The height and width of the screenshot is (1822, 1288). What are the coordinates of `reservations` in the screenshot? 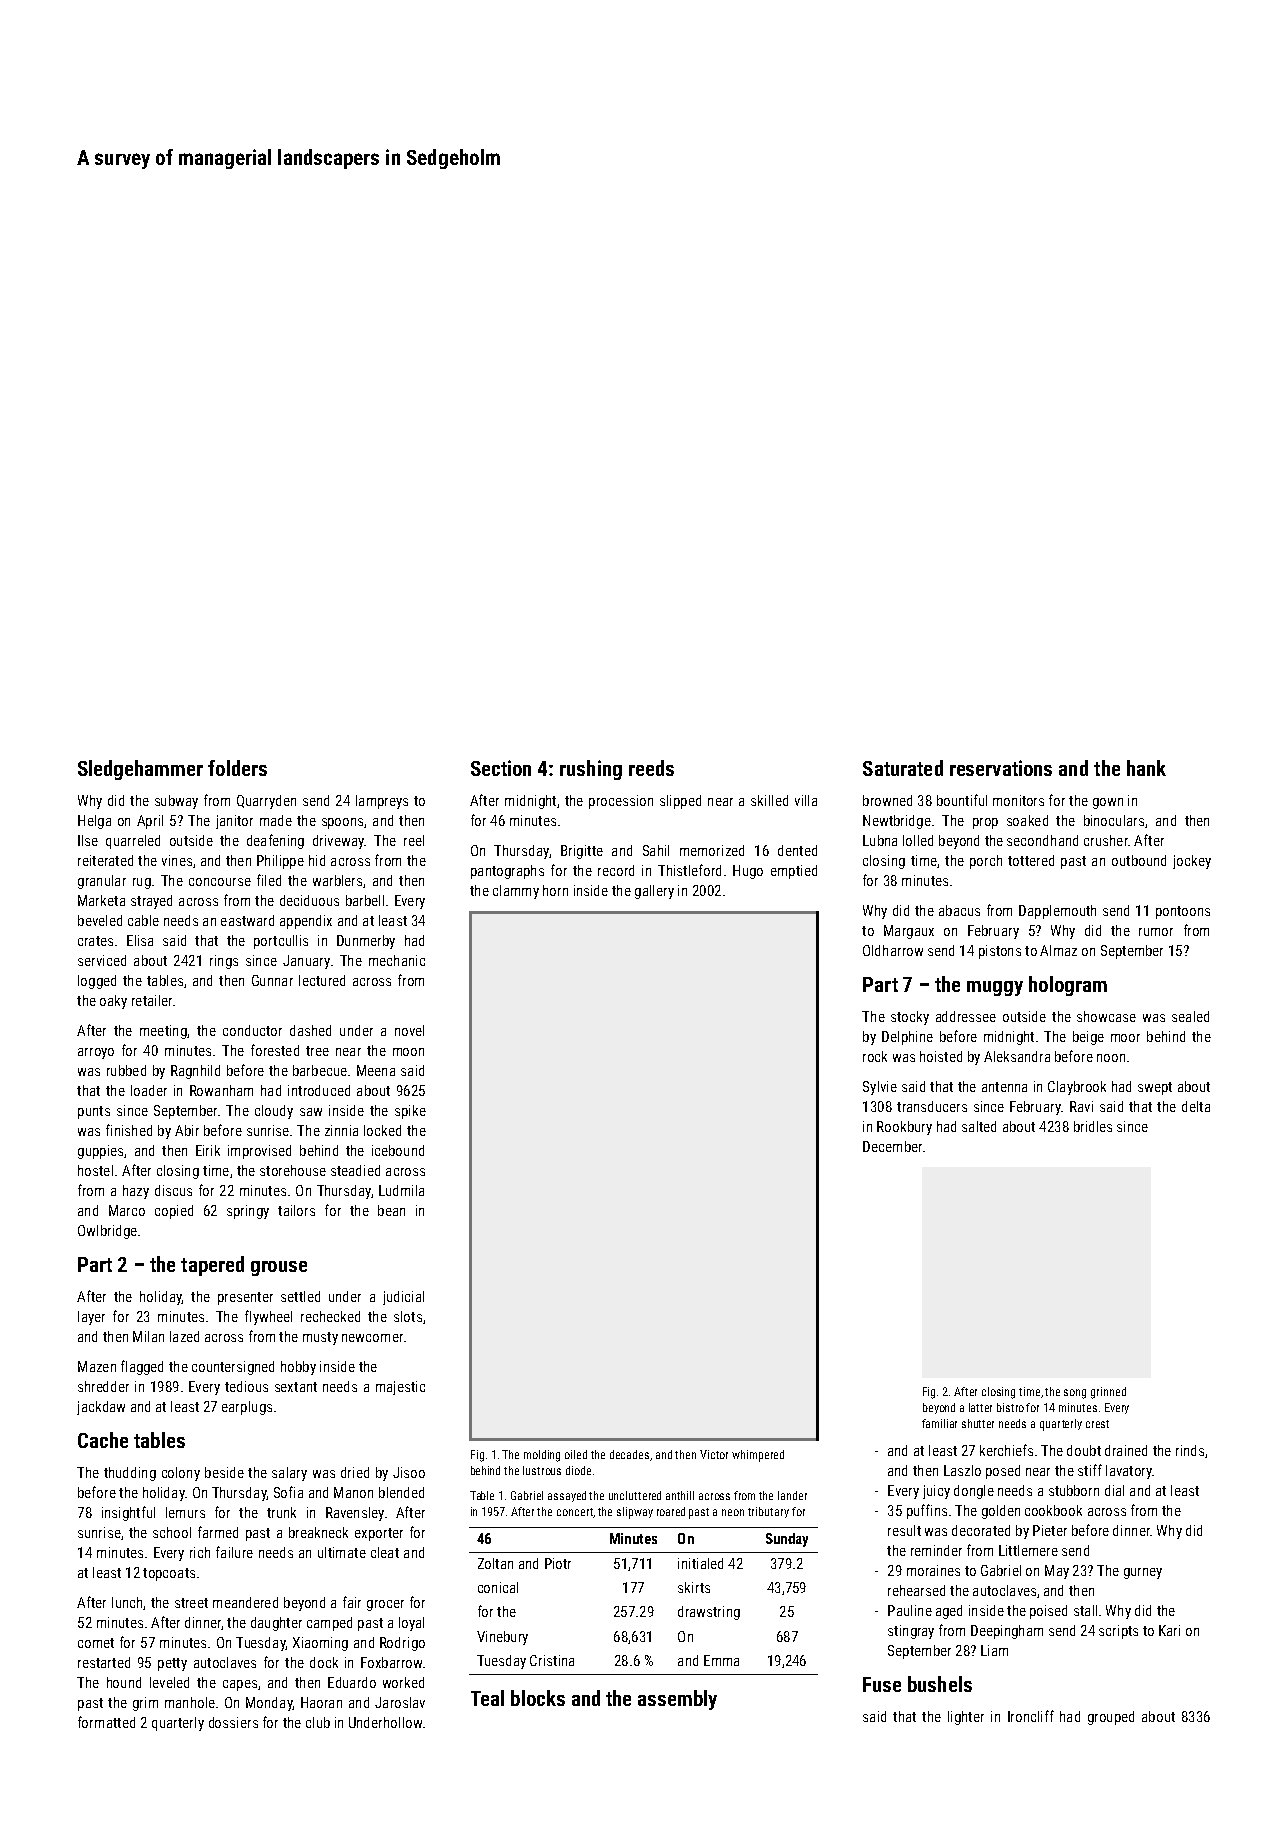 It's located at (1001, 768).
